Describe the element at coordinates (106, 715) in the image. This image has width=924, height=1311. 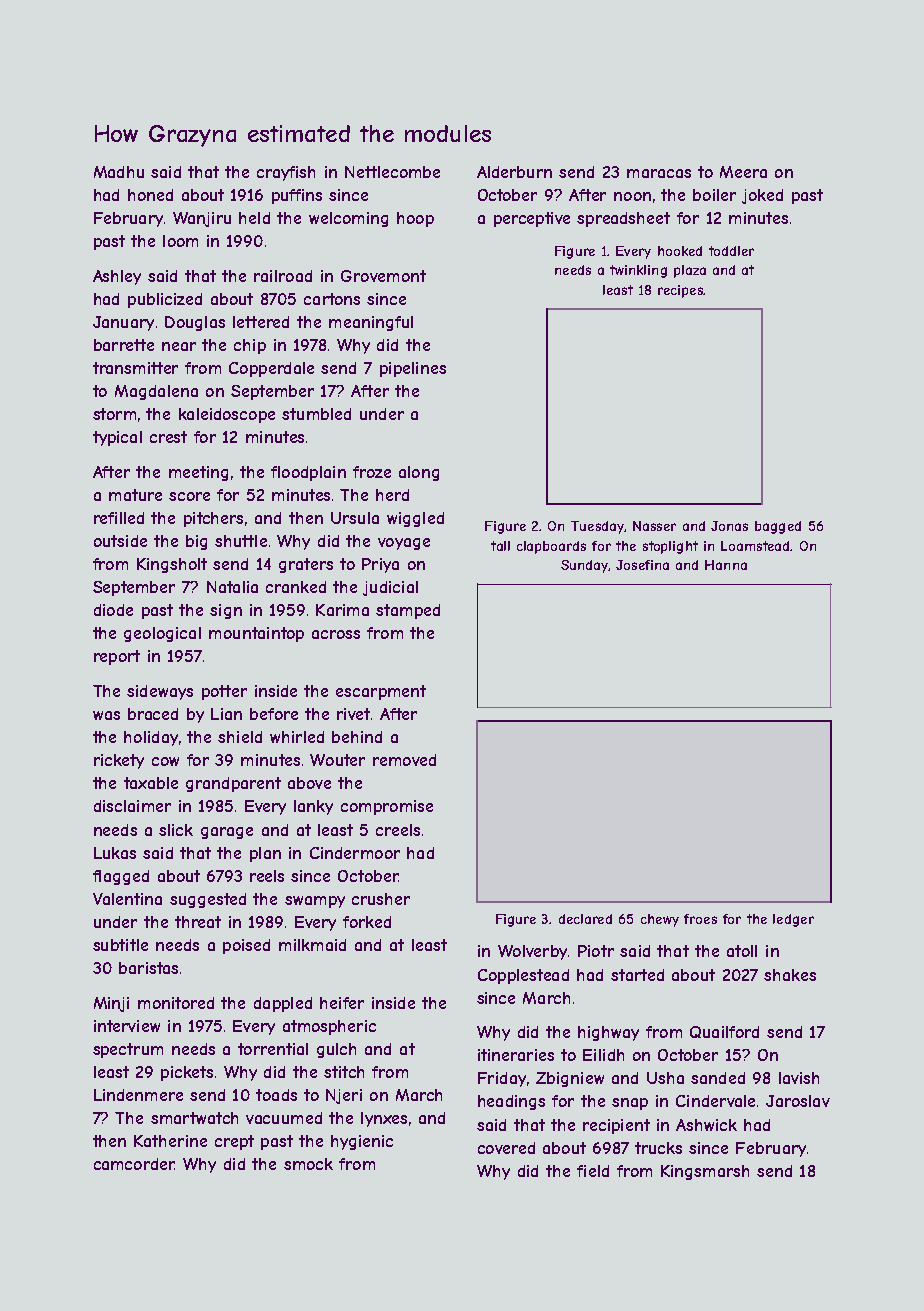
I see `was` at that location.
